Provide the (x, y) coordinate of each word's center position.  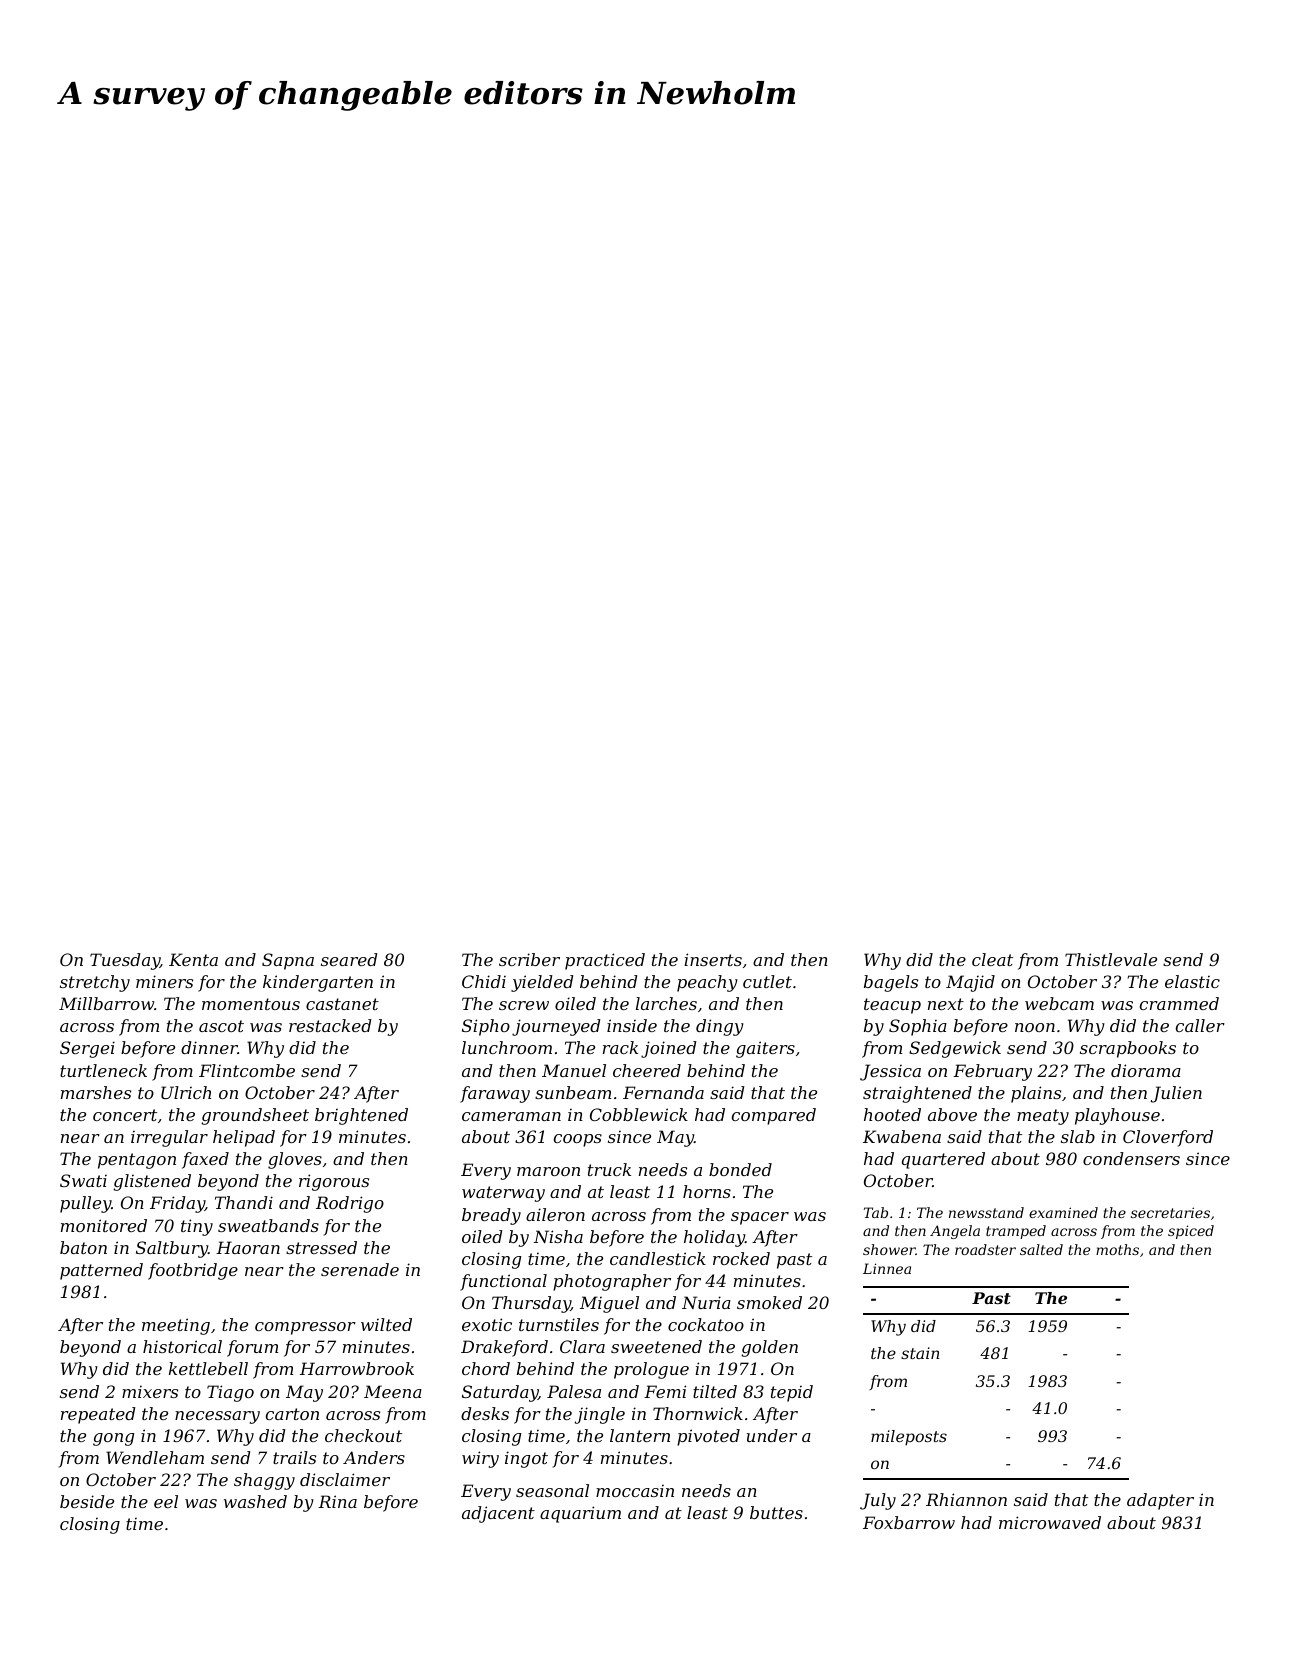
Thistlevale (1111, 959)
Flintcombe (247, 1070)
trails (294, 1457)
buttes (776, 1512)
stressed (321, 1247)
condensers (1131, 1158)
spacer (760, 1218)
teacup (892, 1006)
